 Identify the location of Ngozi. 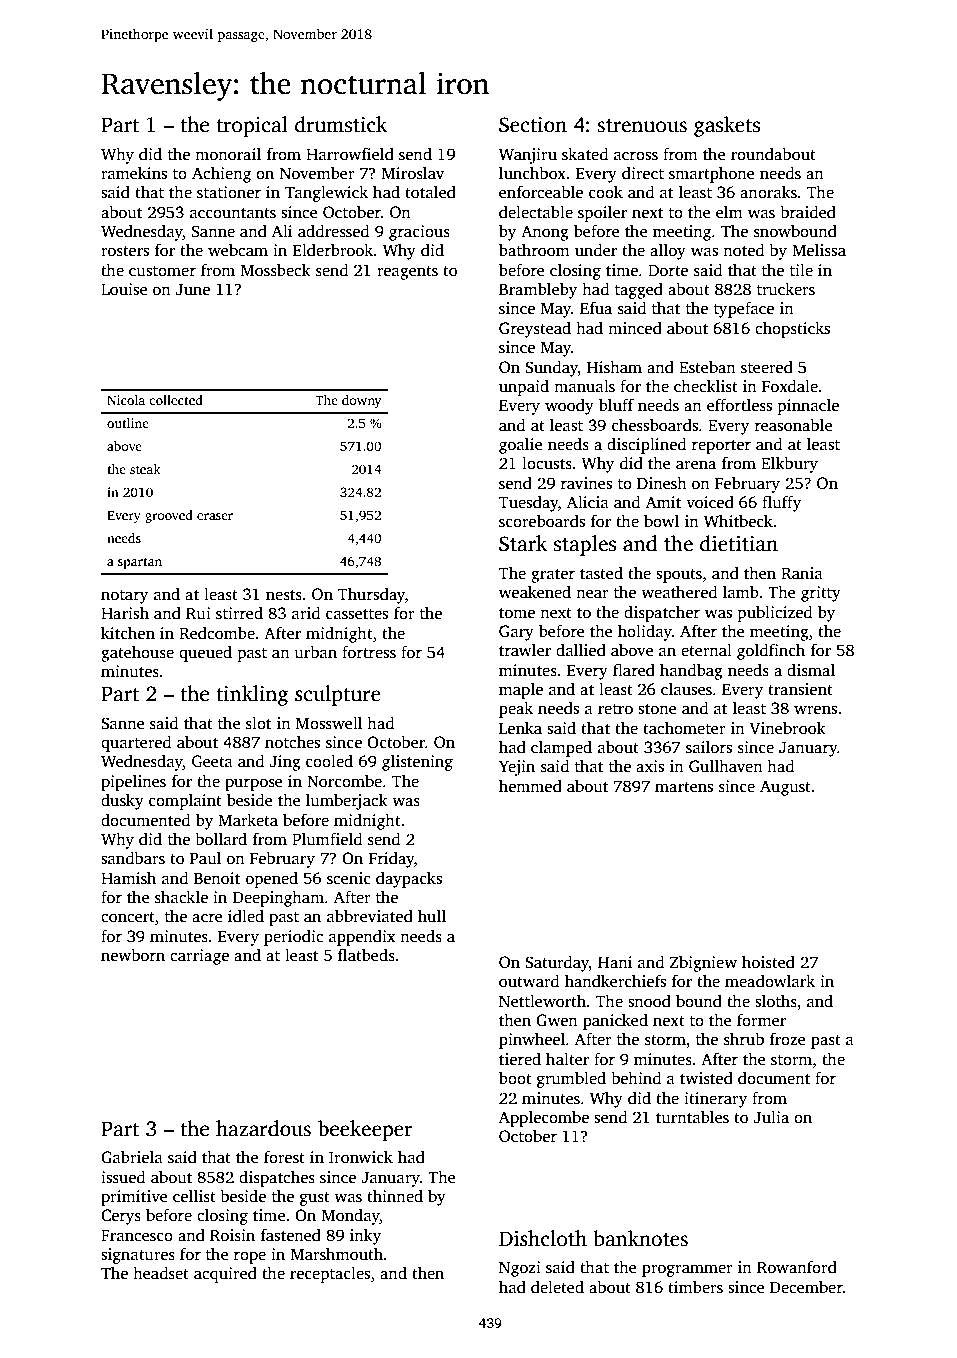
(520, 1269).
